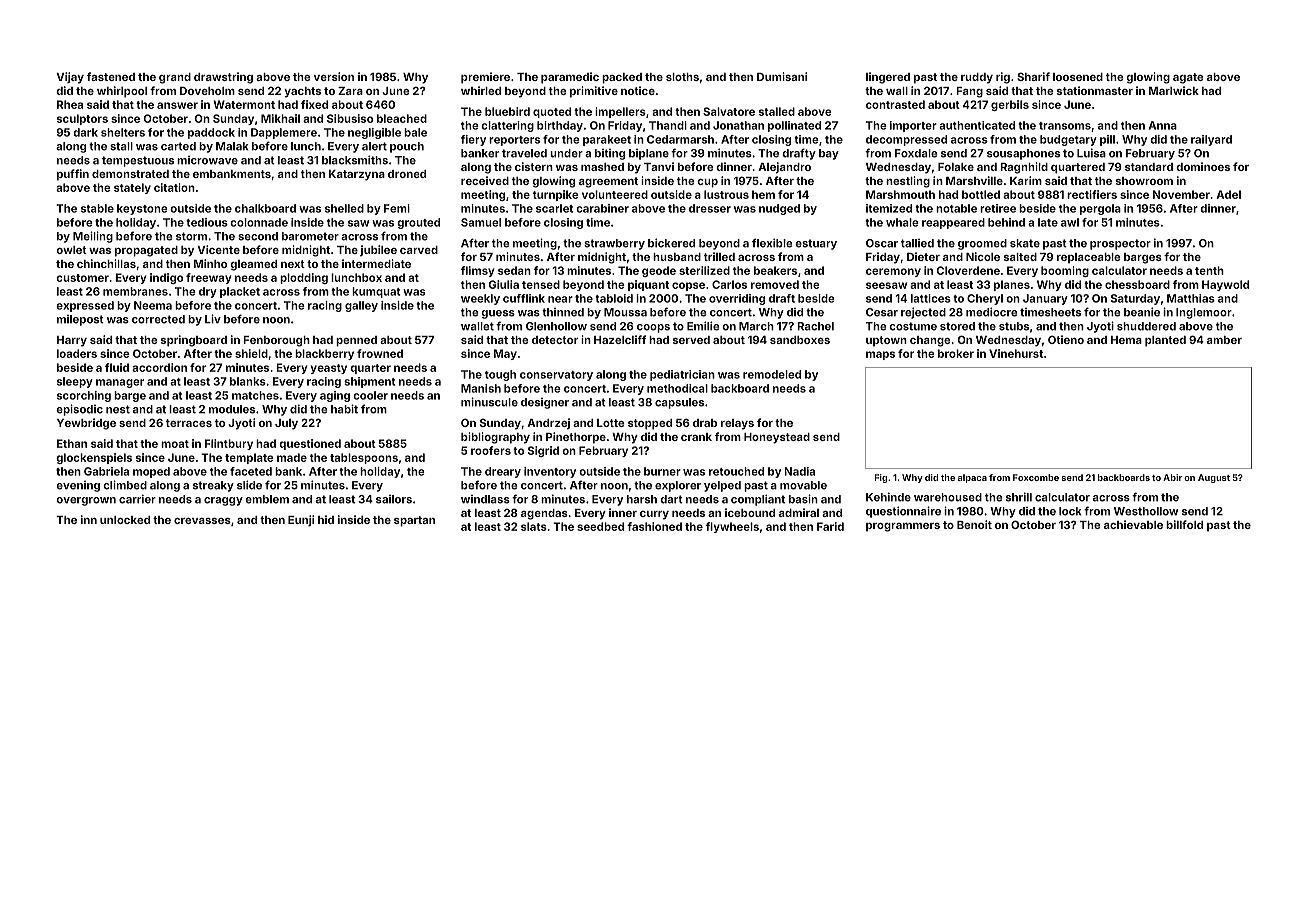  What do you see at coordinates (137, 499) in the page?
I see `carrier` at bounding box center [137, 499].
